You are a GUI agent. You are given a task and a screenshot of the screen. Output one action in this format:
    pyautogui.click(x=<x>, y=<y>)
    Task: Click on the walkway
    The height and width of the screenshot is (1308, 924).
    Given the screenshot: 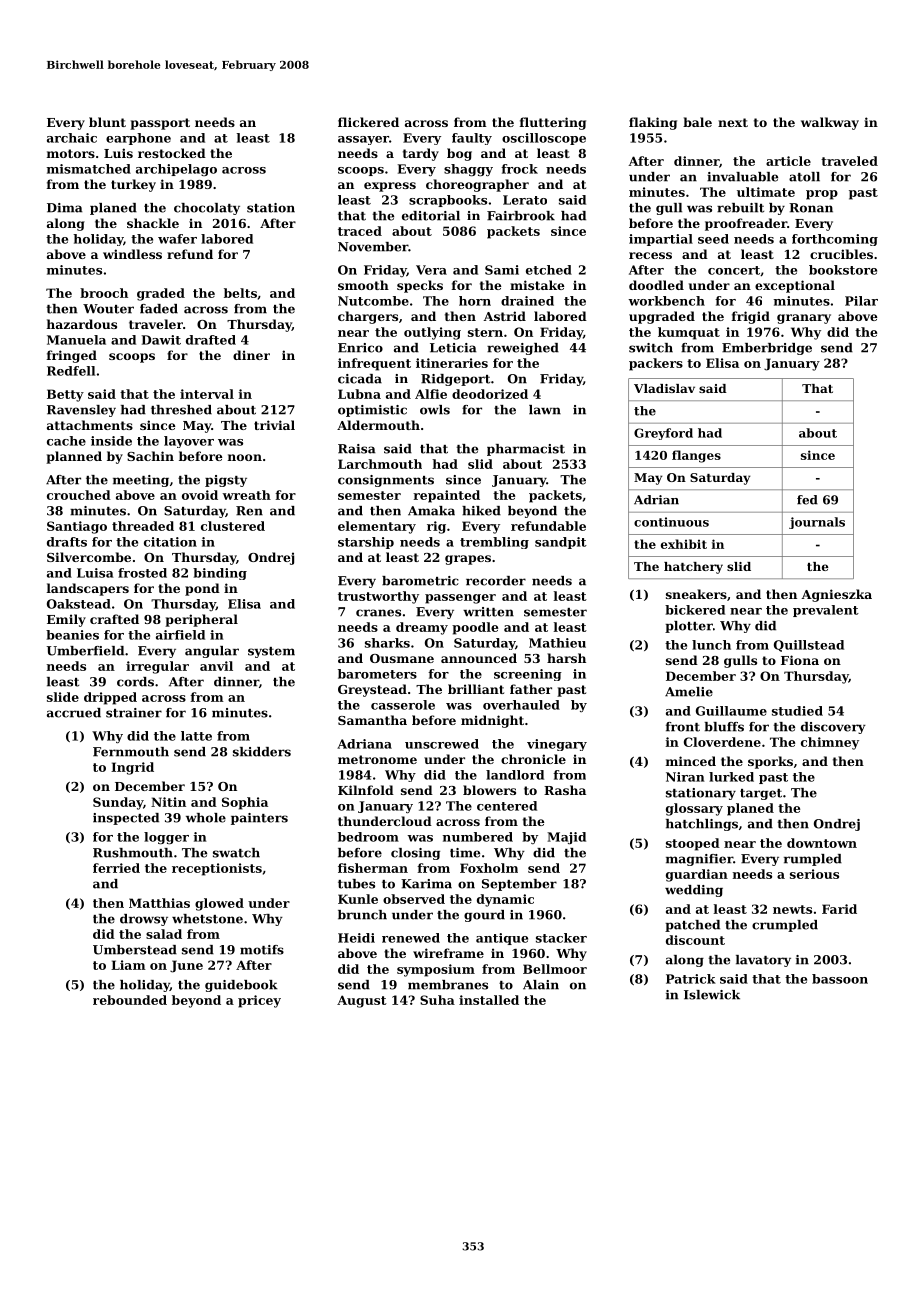 What is the action you would take?
    pyautogui.click(x=830, y=123)
